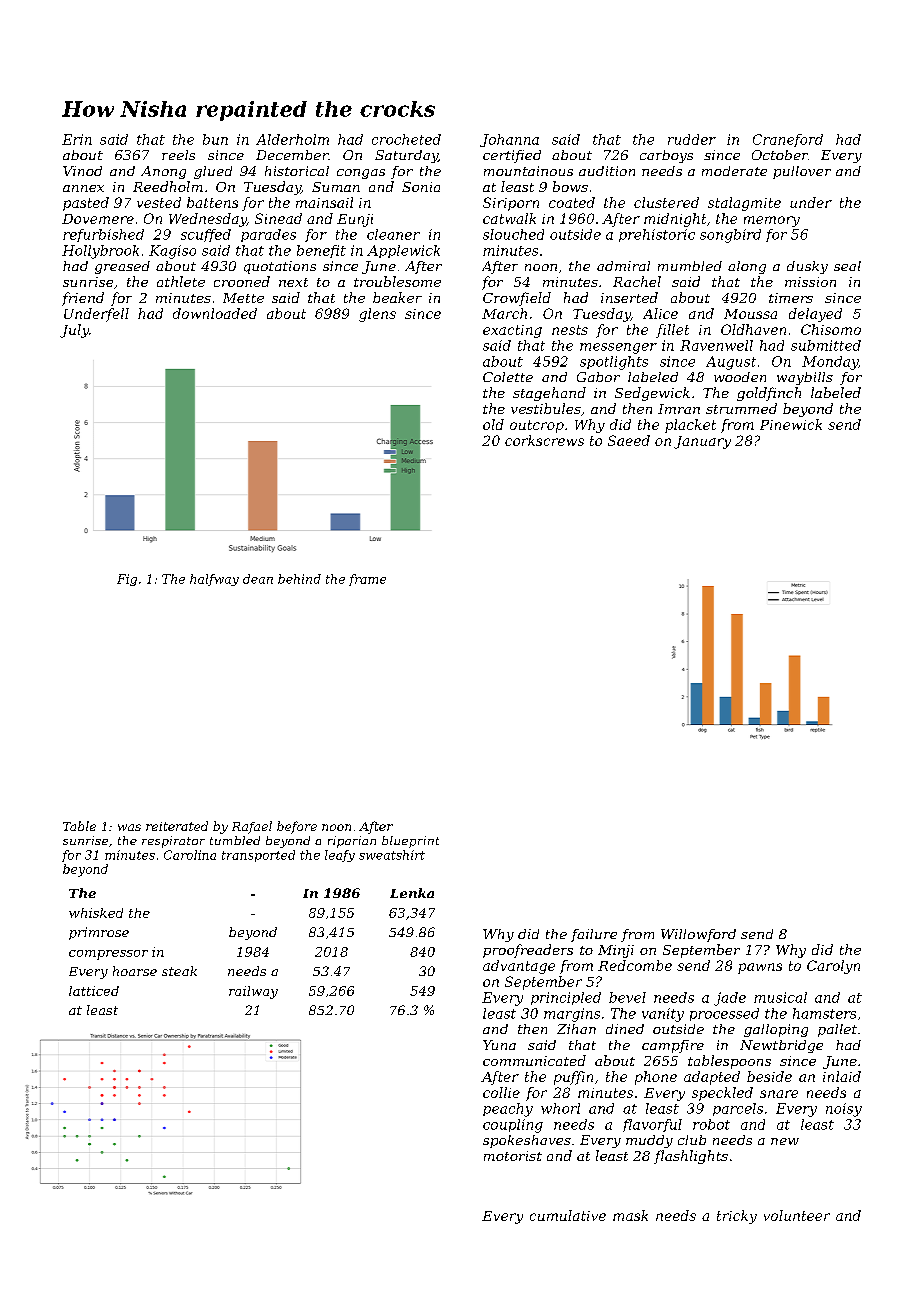 This page has width=924, height=1314. Describe the element at coordinates (698, 935) in the page. I see `Willowford` at that location.
